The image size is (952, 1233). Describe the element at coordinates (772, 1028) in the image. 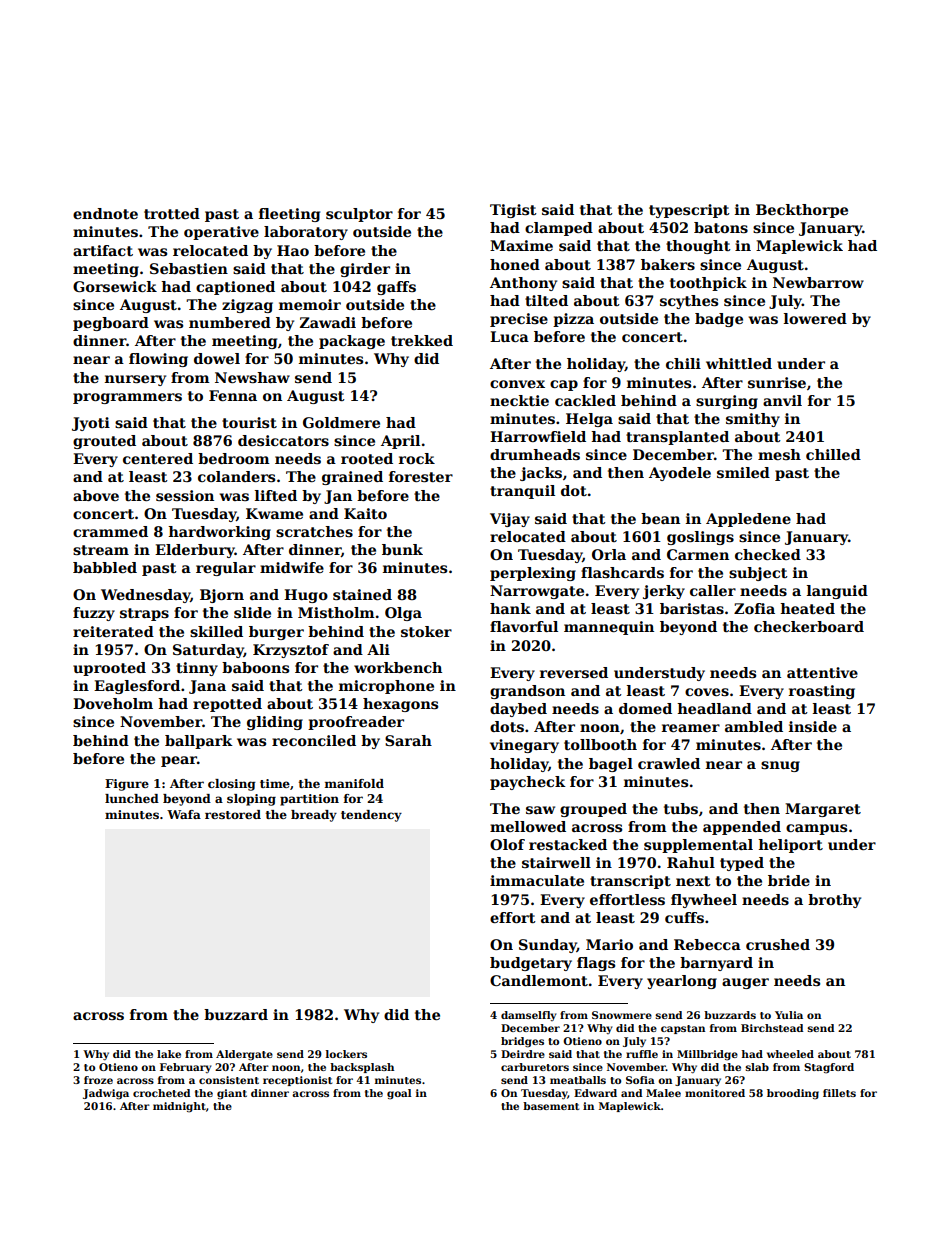

I see `Birchstead` at that location.
